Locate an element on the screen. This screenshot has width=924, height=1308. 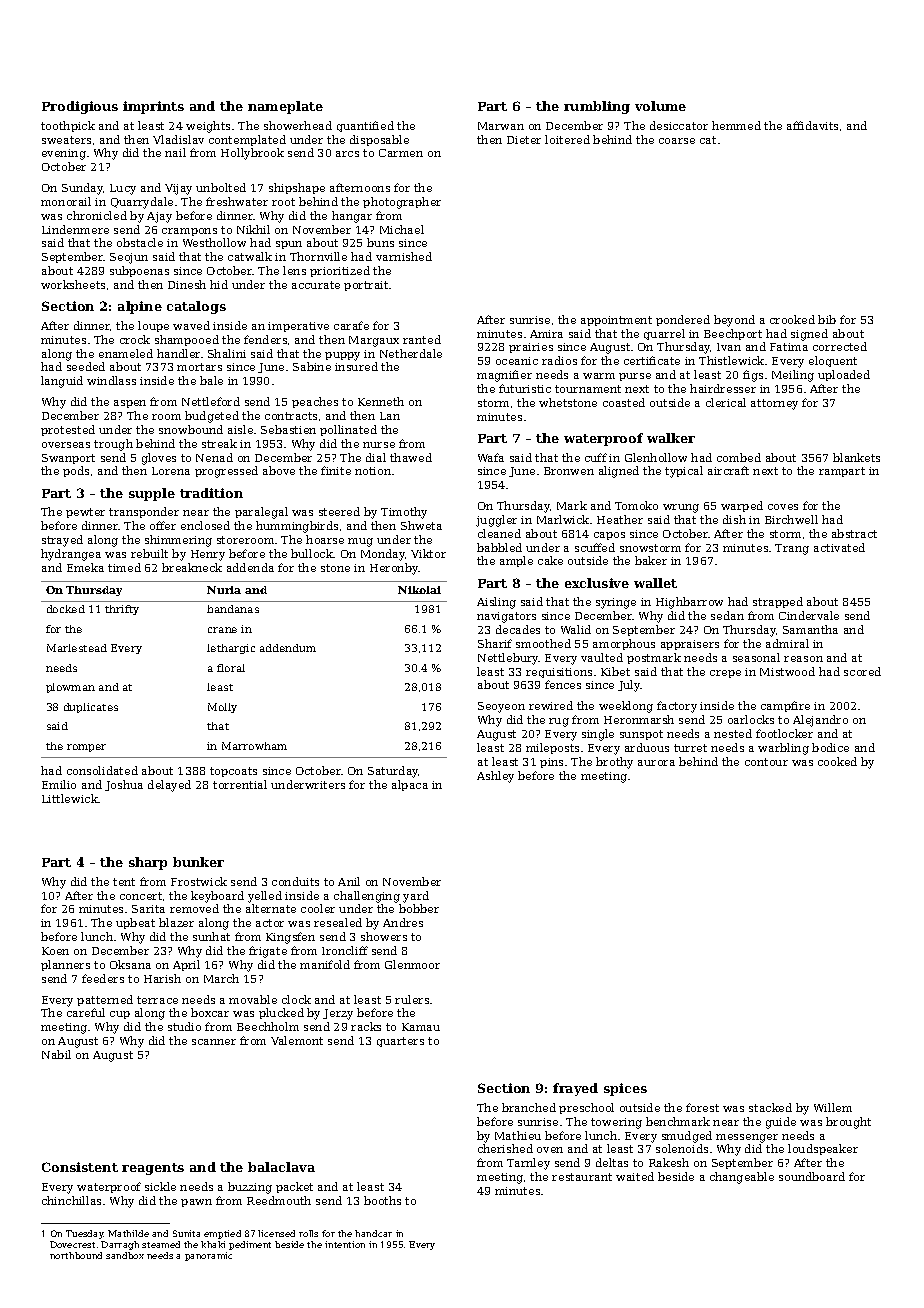
imprints is located at coordinates (153, 107).
